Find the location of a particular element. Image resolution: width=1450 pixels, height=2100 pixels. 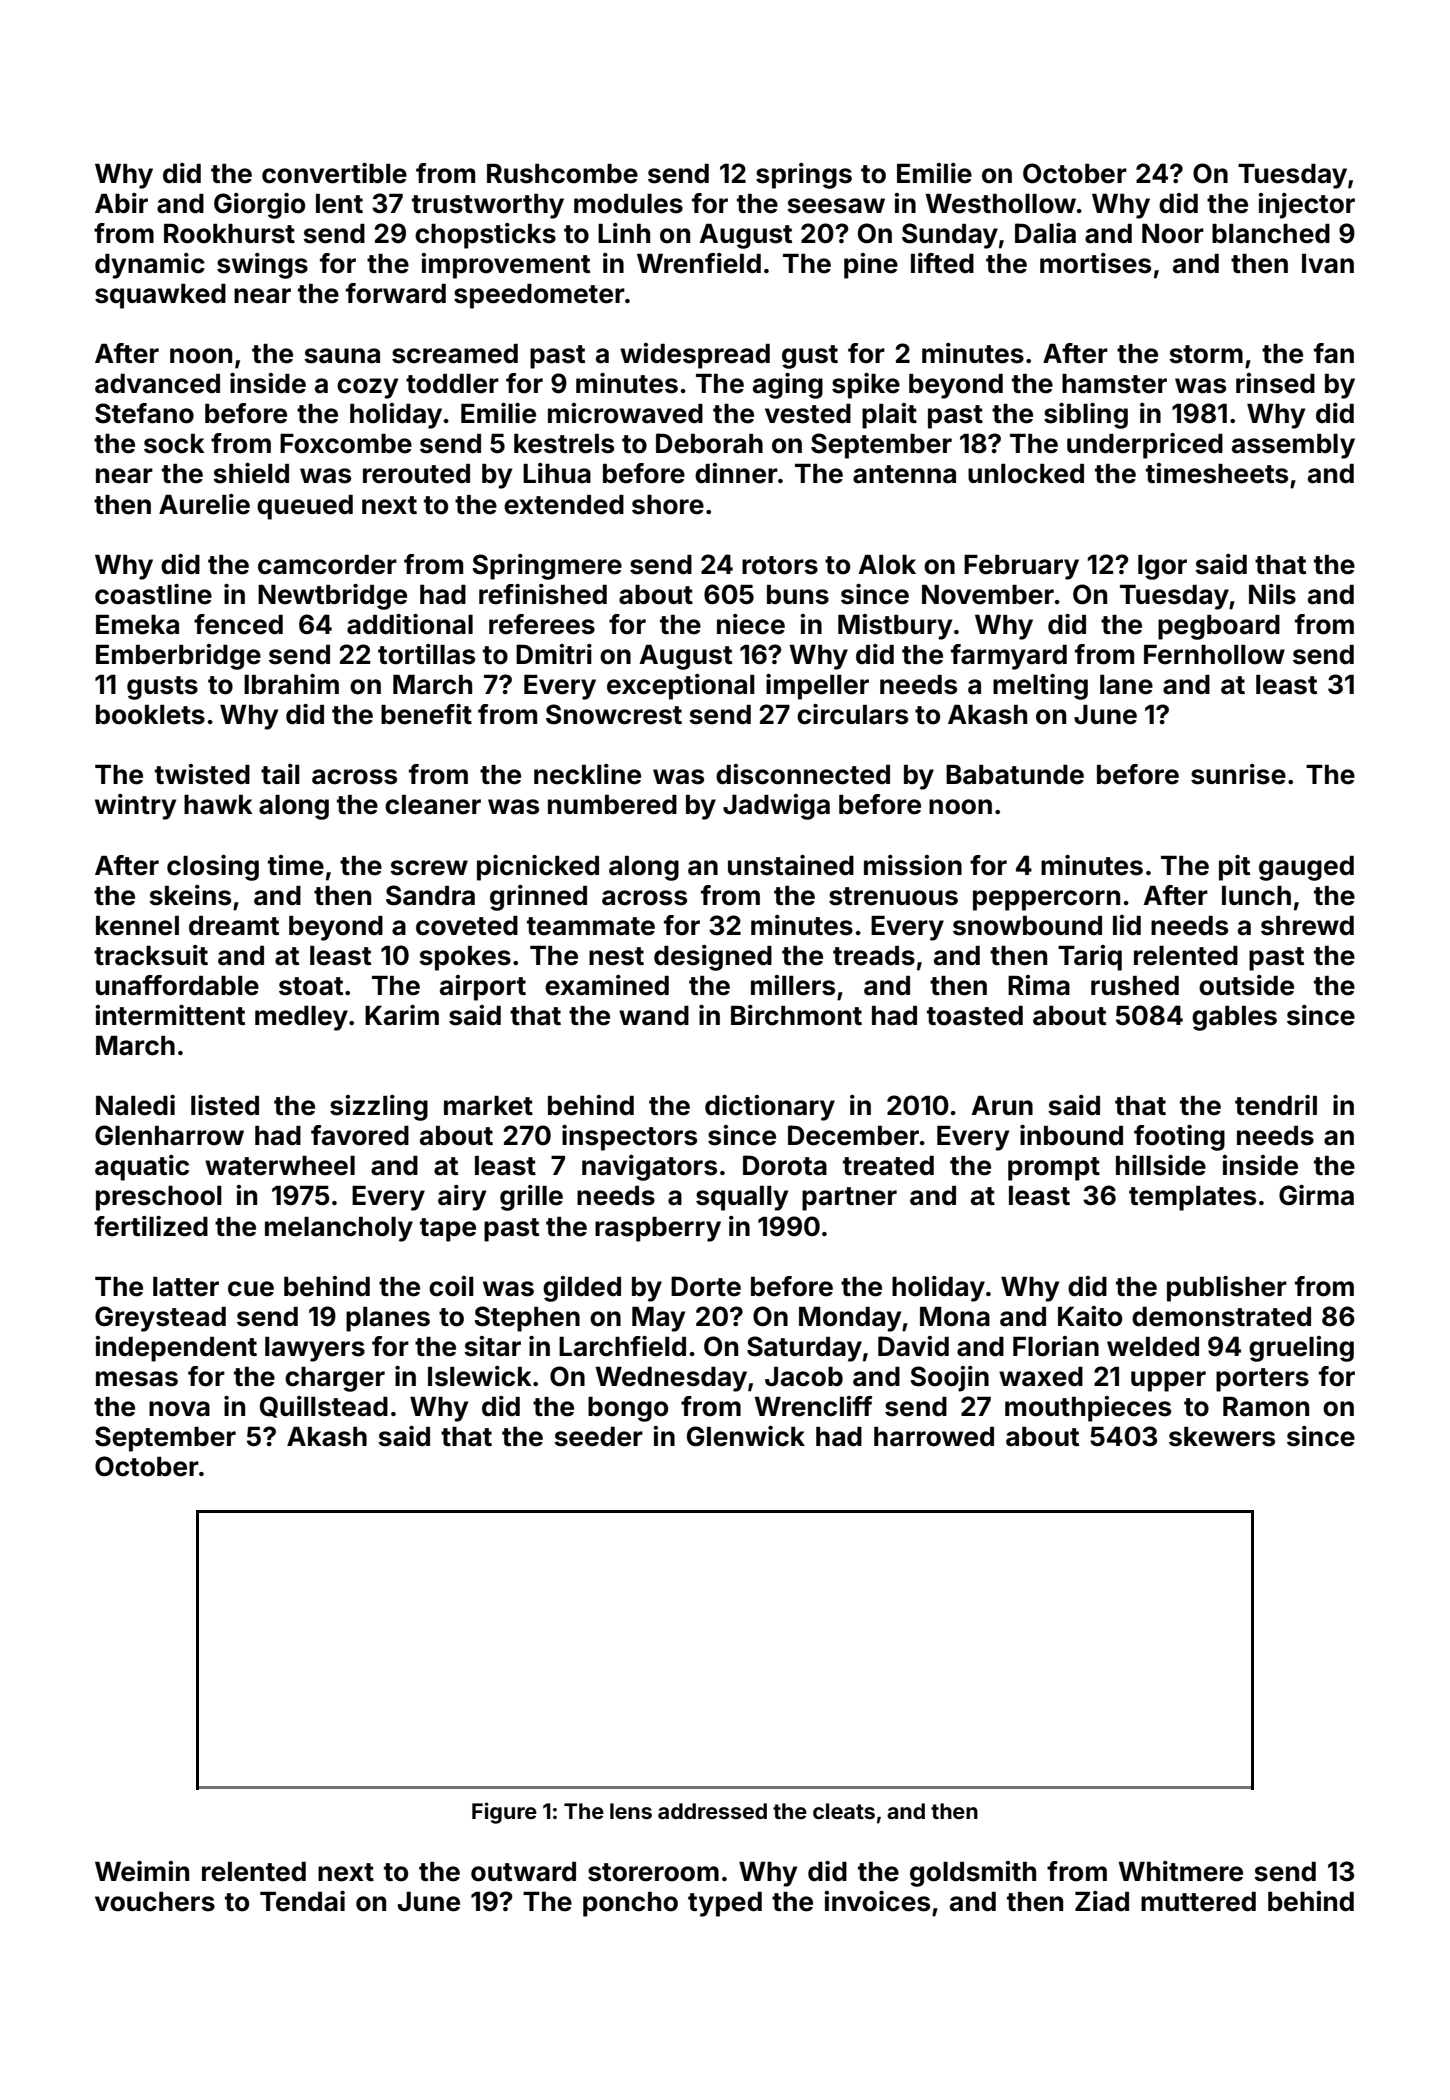

Naledi is located at coordinates (135, 1105).
